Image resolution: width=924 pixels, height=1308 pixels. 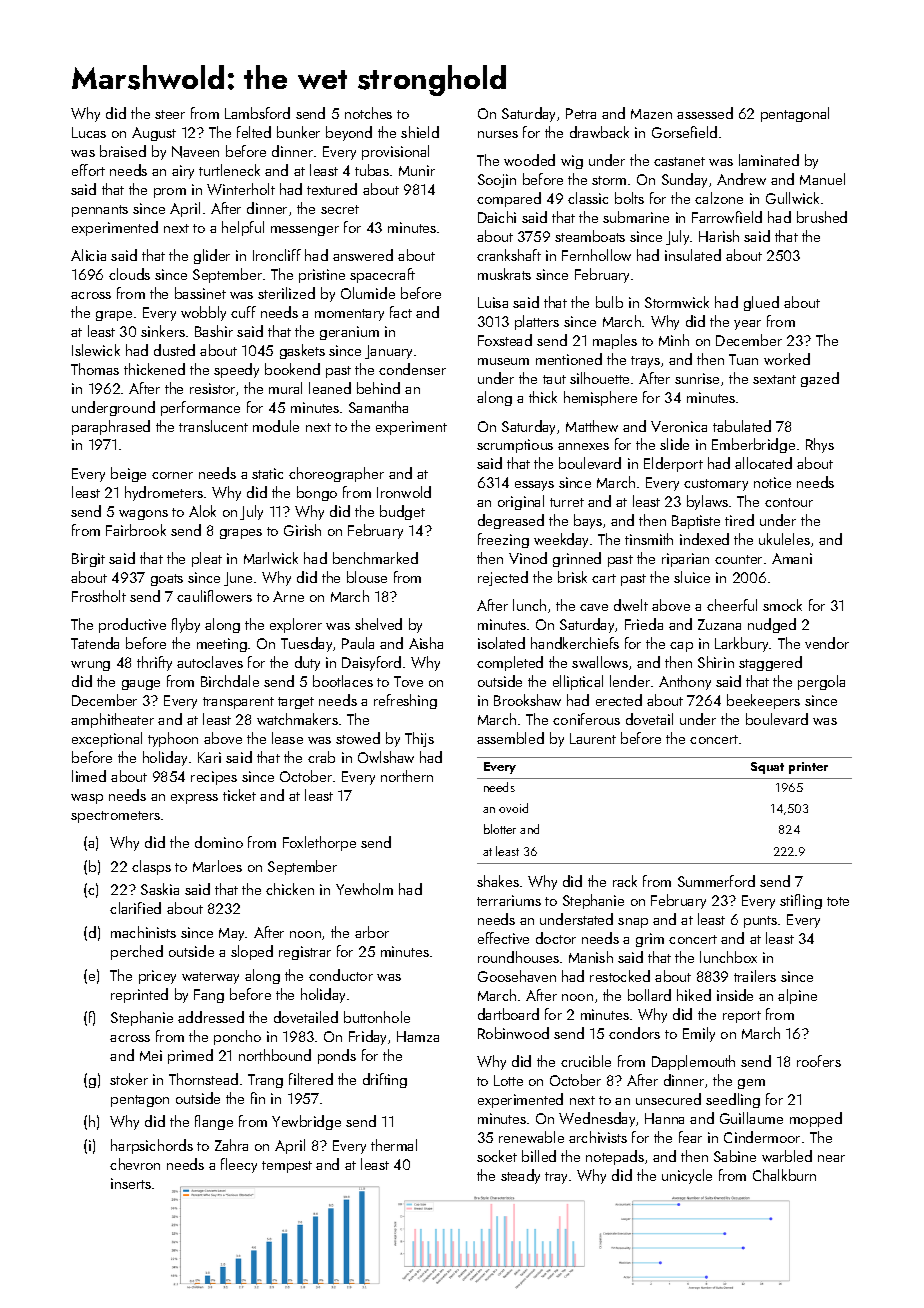 I want to click on thermal, so click(x=394, y=1145).
